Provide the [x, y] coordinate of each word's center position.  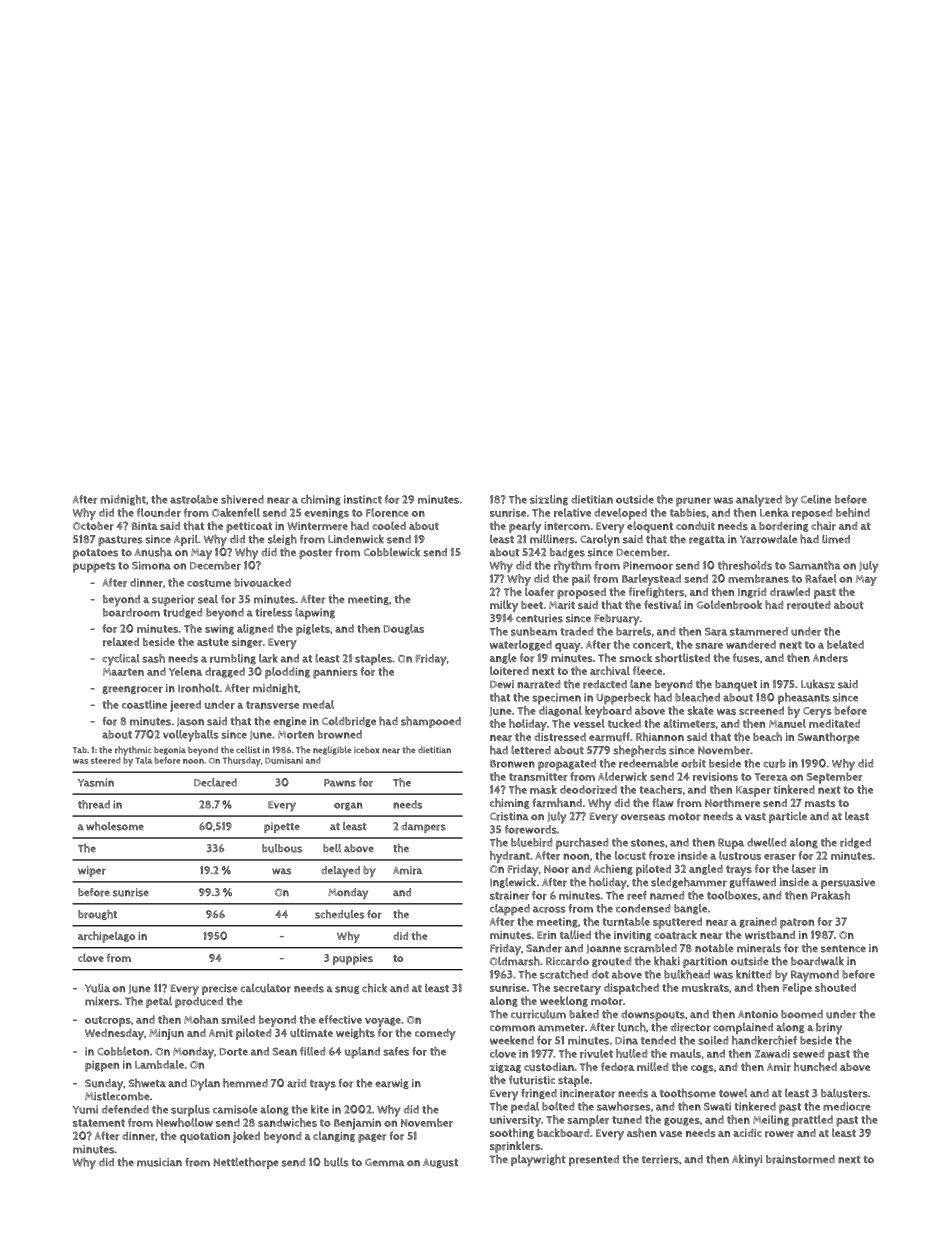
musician [159, 1162]
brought [97, 915]
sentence [843, 949]
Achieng [613, 869]
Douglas [404, 629]
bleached [697, 697]
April [186, 540]
